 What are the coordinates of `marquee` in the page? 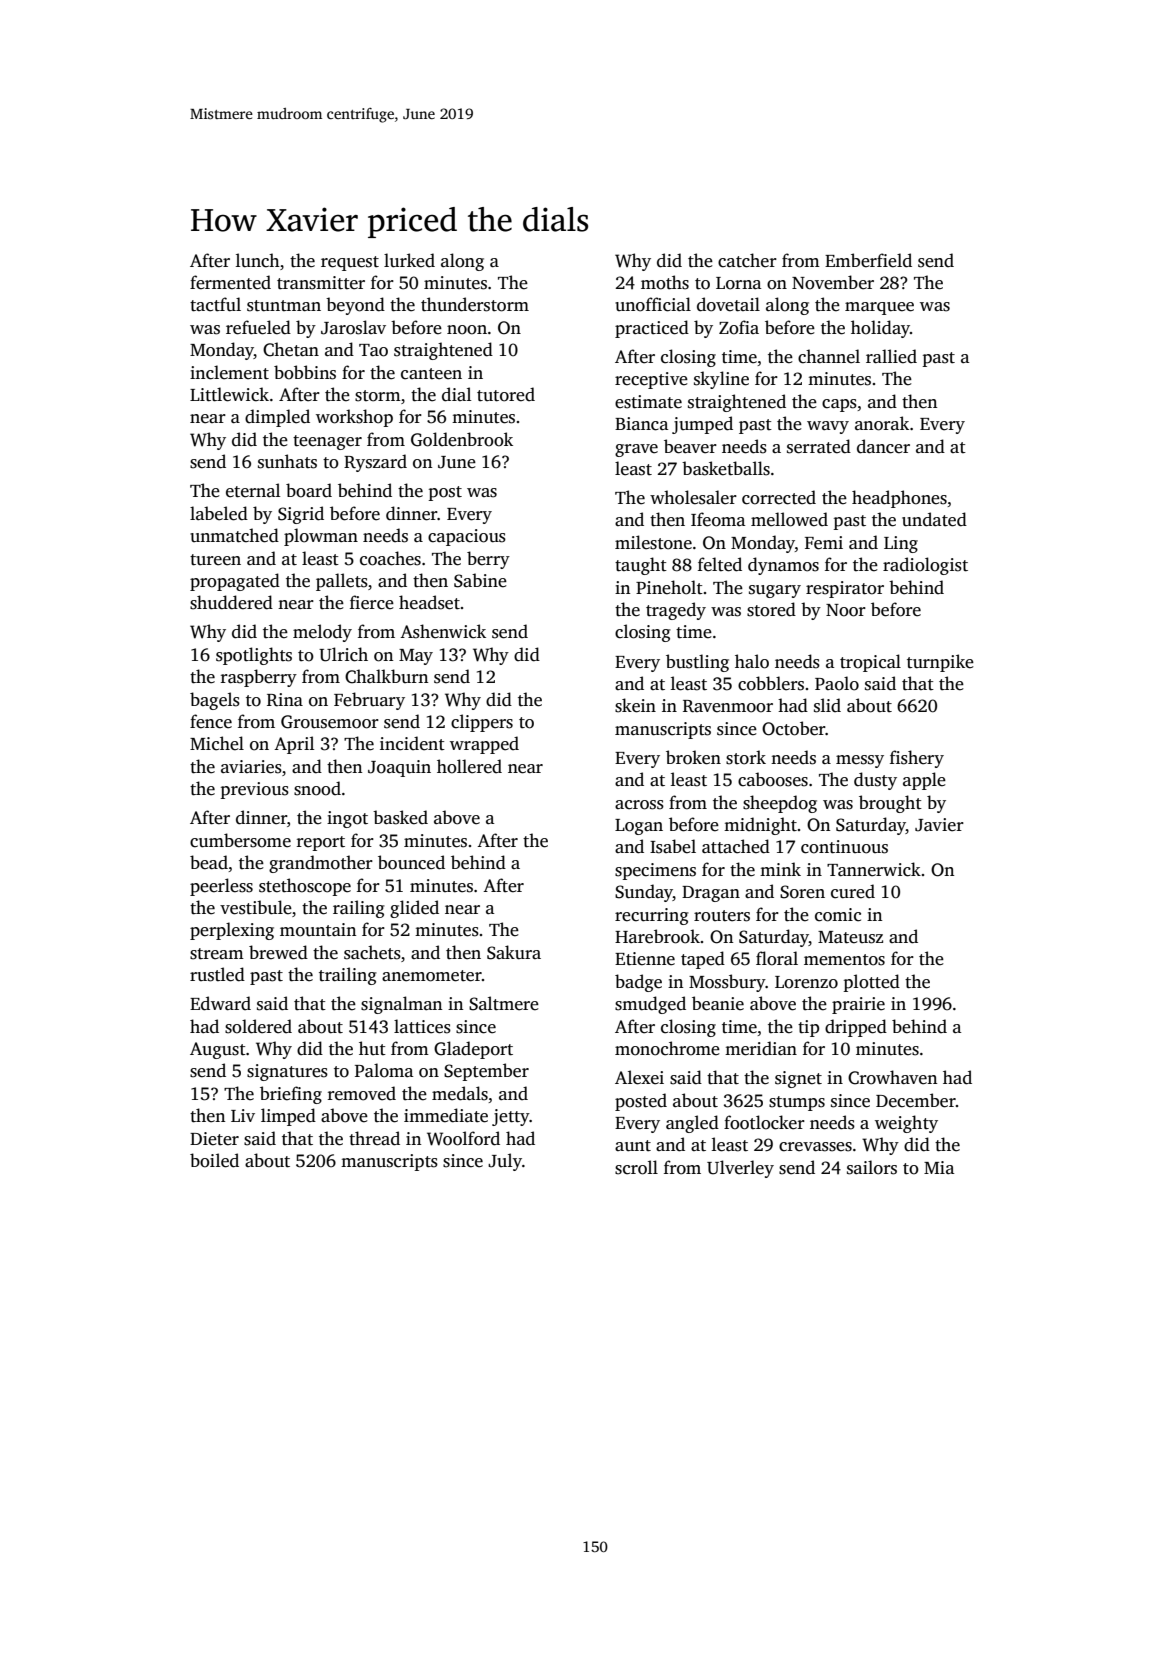 It's located at (879, 308).
